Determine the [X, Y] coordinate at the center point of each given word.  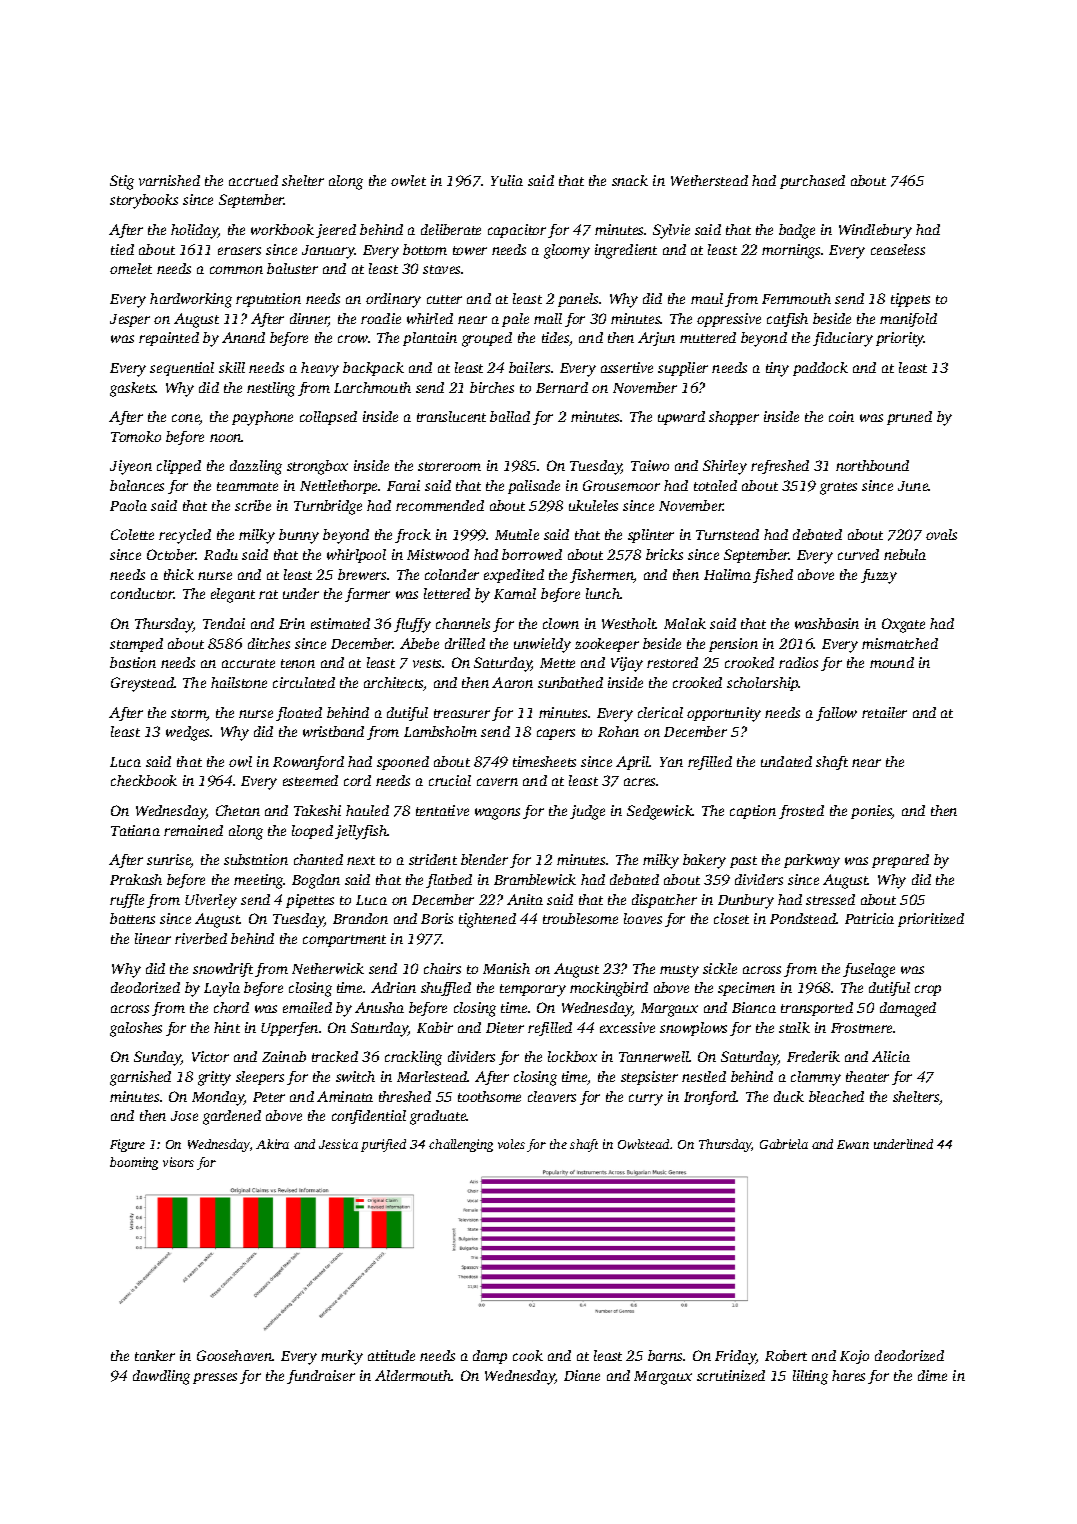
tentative [442, 810]
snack [630, 180]
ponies [871, 812]
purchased [812, 182]
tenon [298, 663]
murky [342, 1357]
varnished [169, 180]
